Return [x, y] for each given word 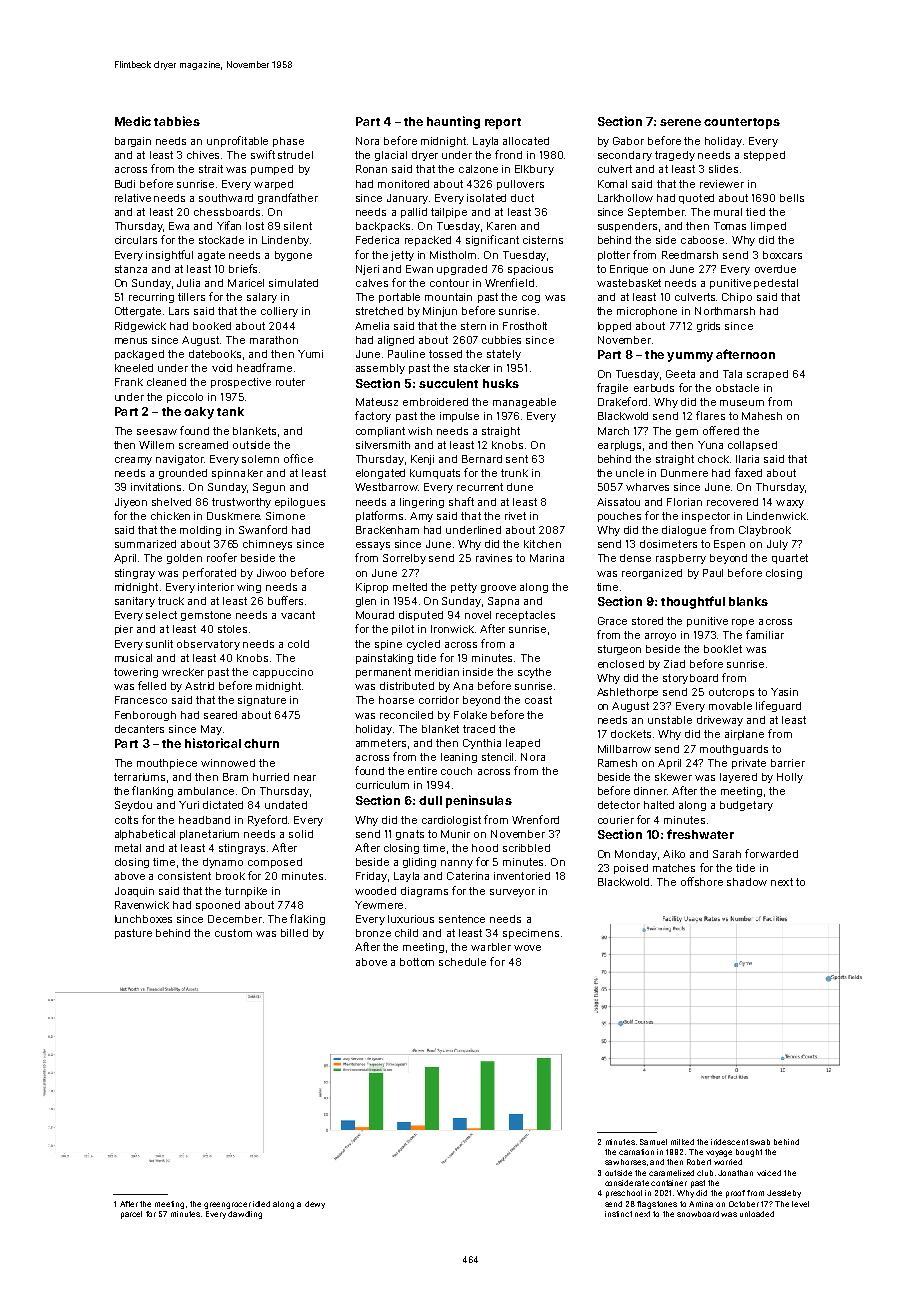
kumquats [435, 474]
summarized [145, 544]
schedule [462, 962]
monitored [403, 184]
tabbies [177, 121]
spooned [218, 906]
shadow [747, 882]
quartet [790, 559]
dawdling [245, 1215]
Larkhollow [625, 198]
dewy [315, 1205]
